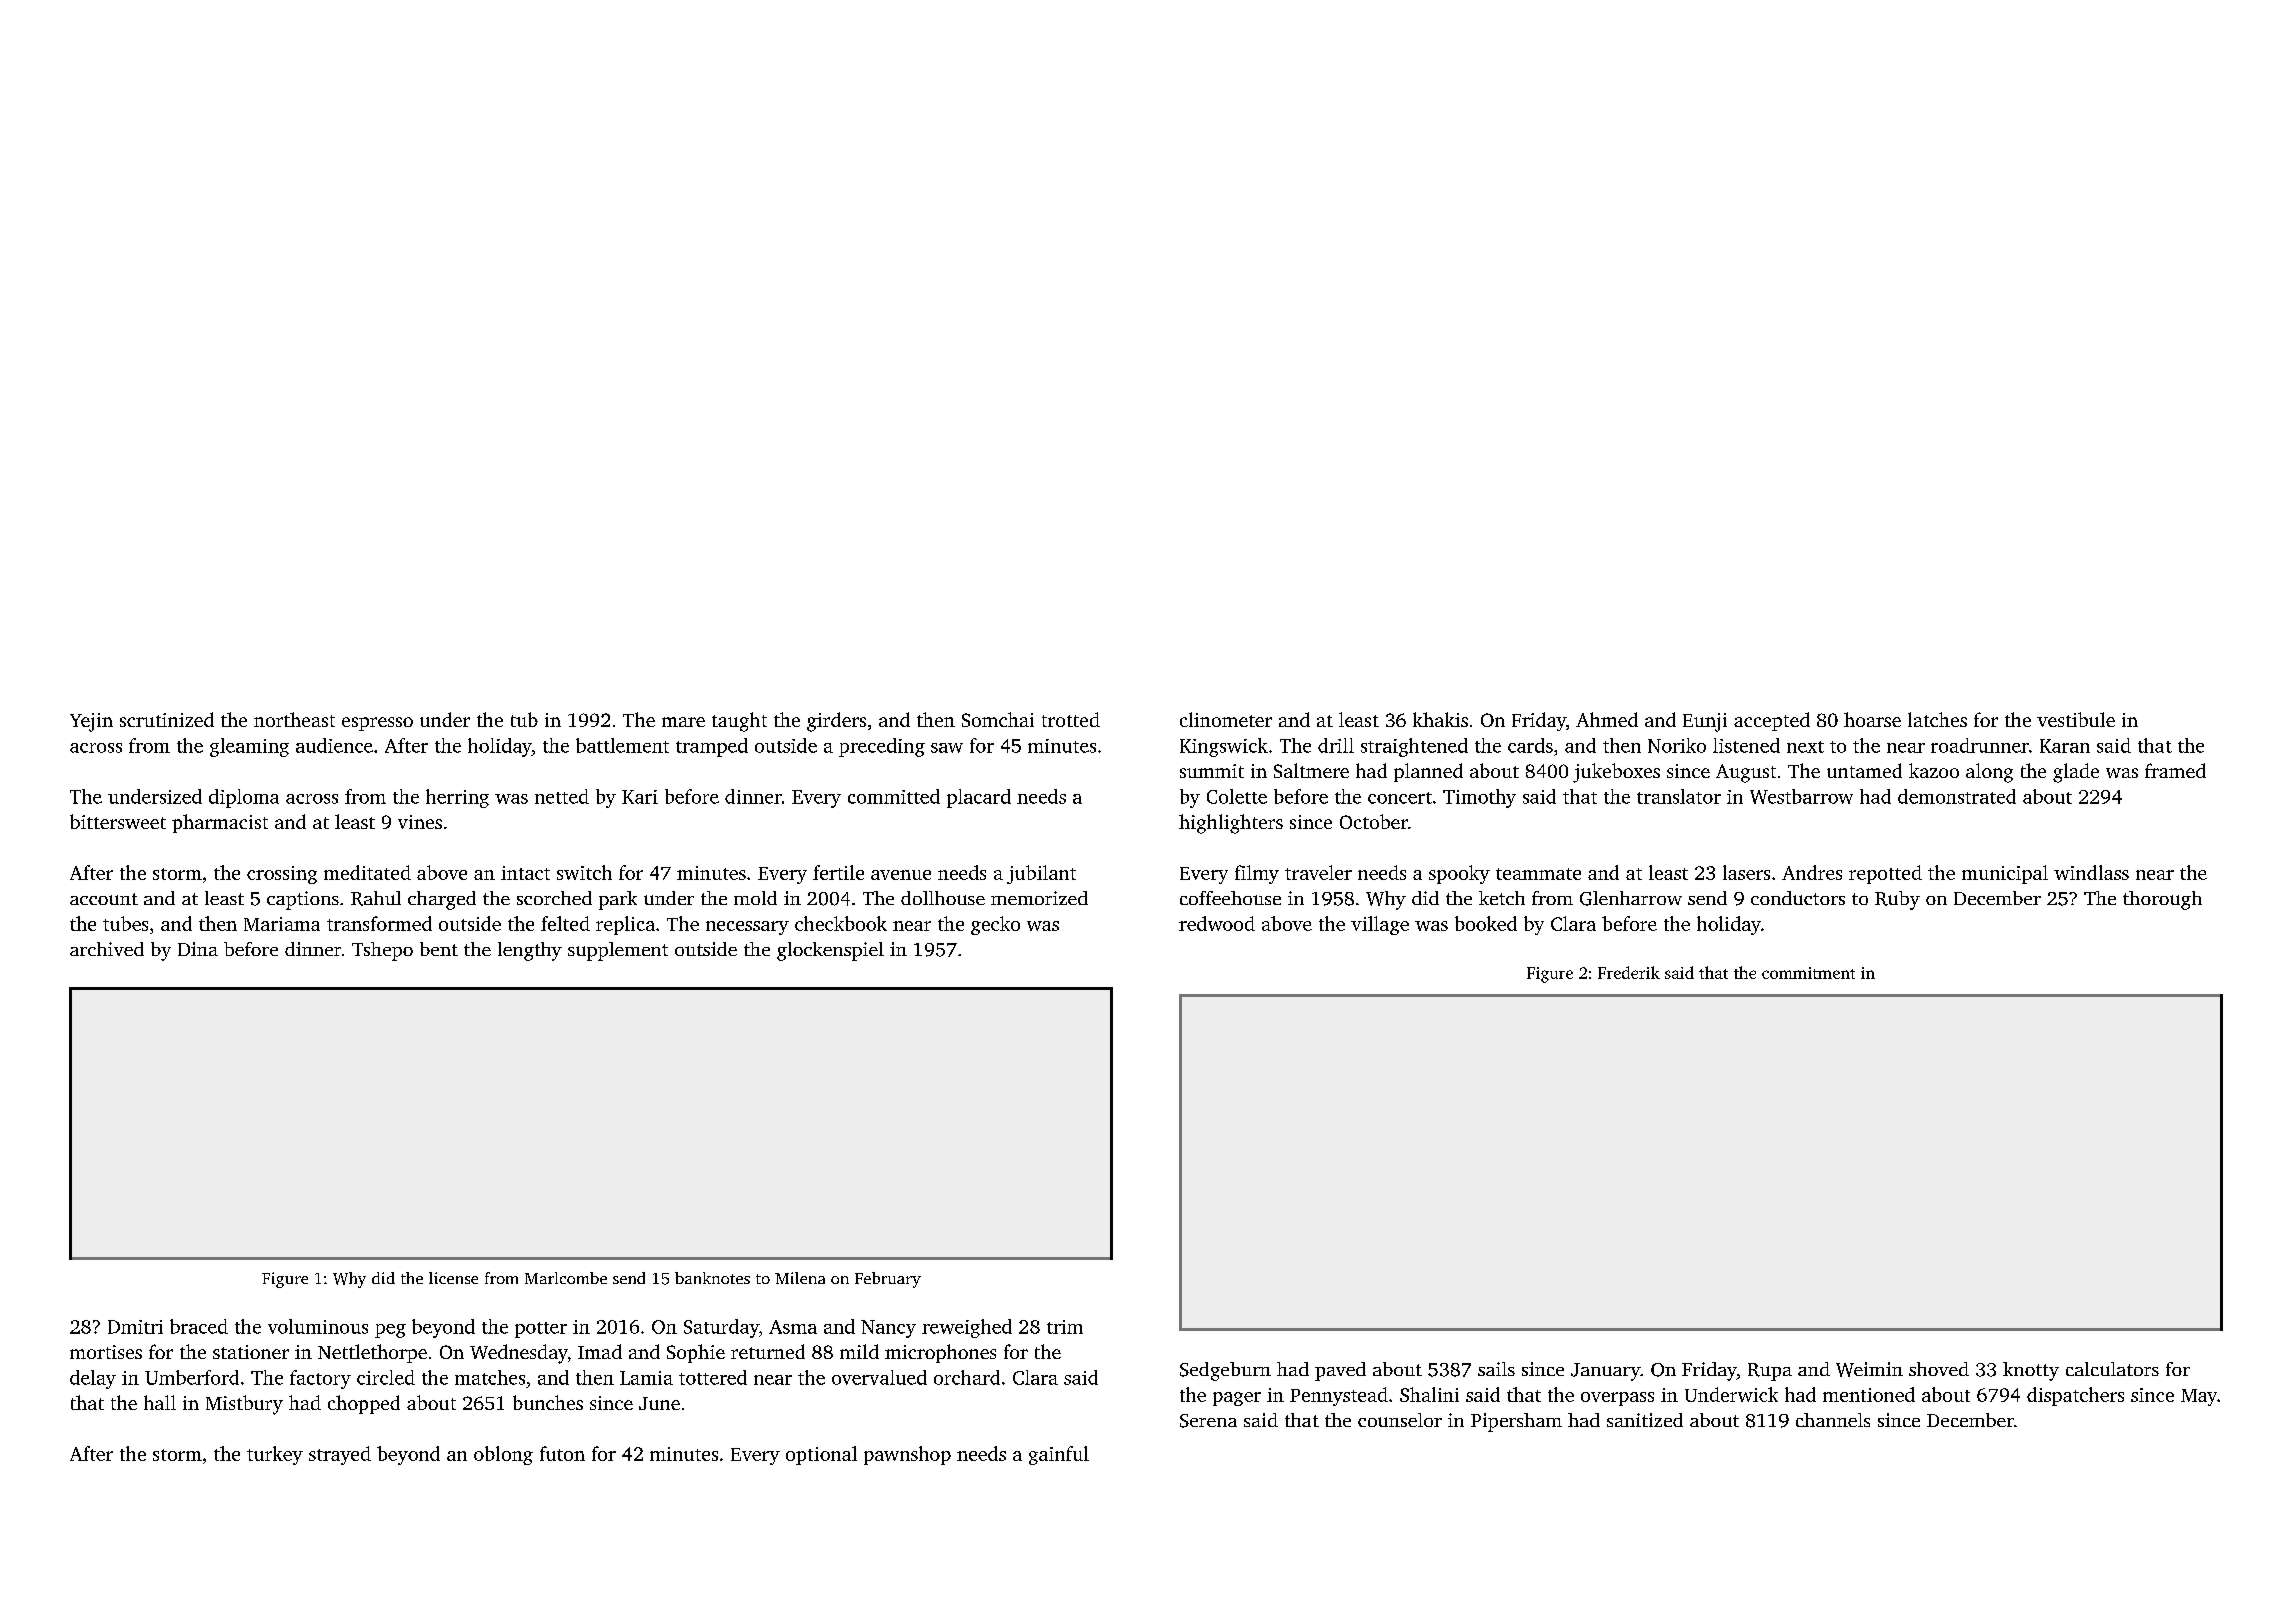 The width and height of the screenshot is (2292, 1620). Describe the element at coordinates (382, 951) in the screenshot. I see `Tshepo` at that location.
